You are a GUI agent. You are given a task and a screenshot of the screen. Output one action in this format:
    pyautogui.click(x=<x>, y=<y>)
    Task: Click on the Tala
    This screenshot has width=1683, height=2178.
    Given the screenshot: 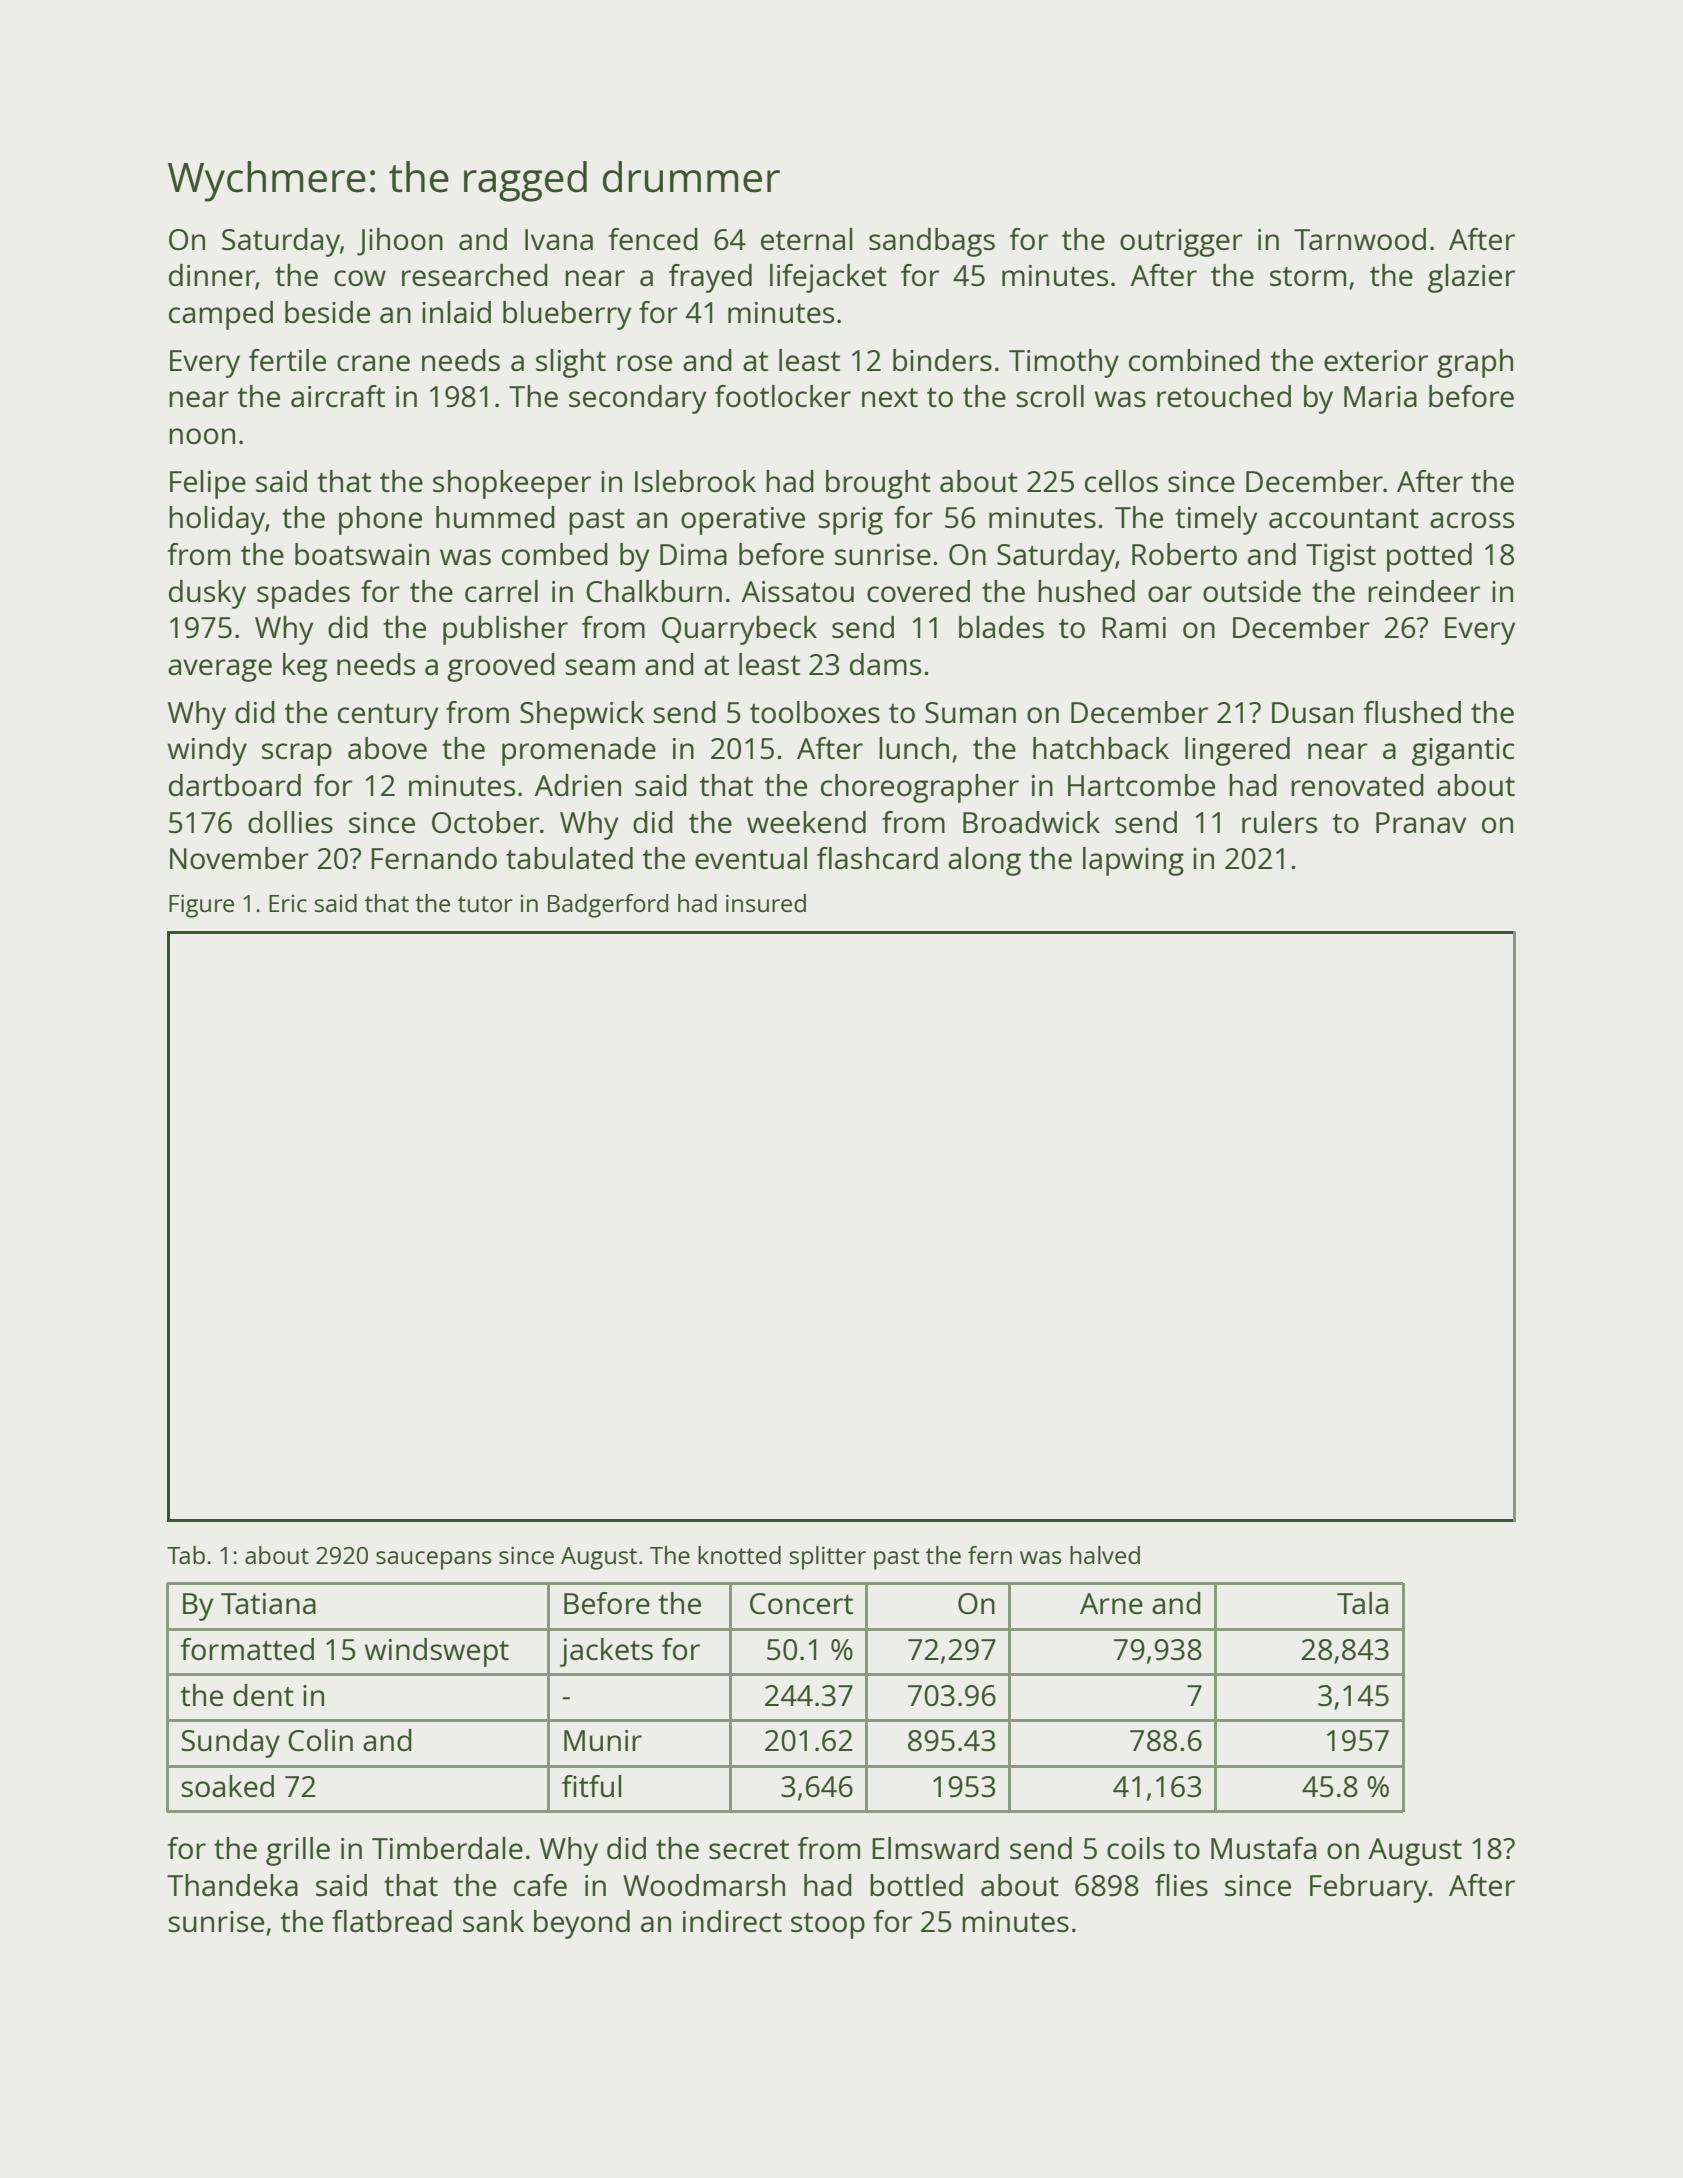 What is the action you would take?
    pyautogui.click(x=1362, y=1603)
